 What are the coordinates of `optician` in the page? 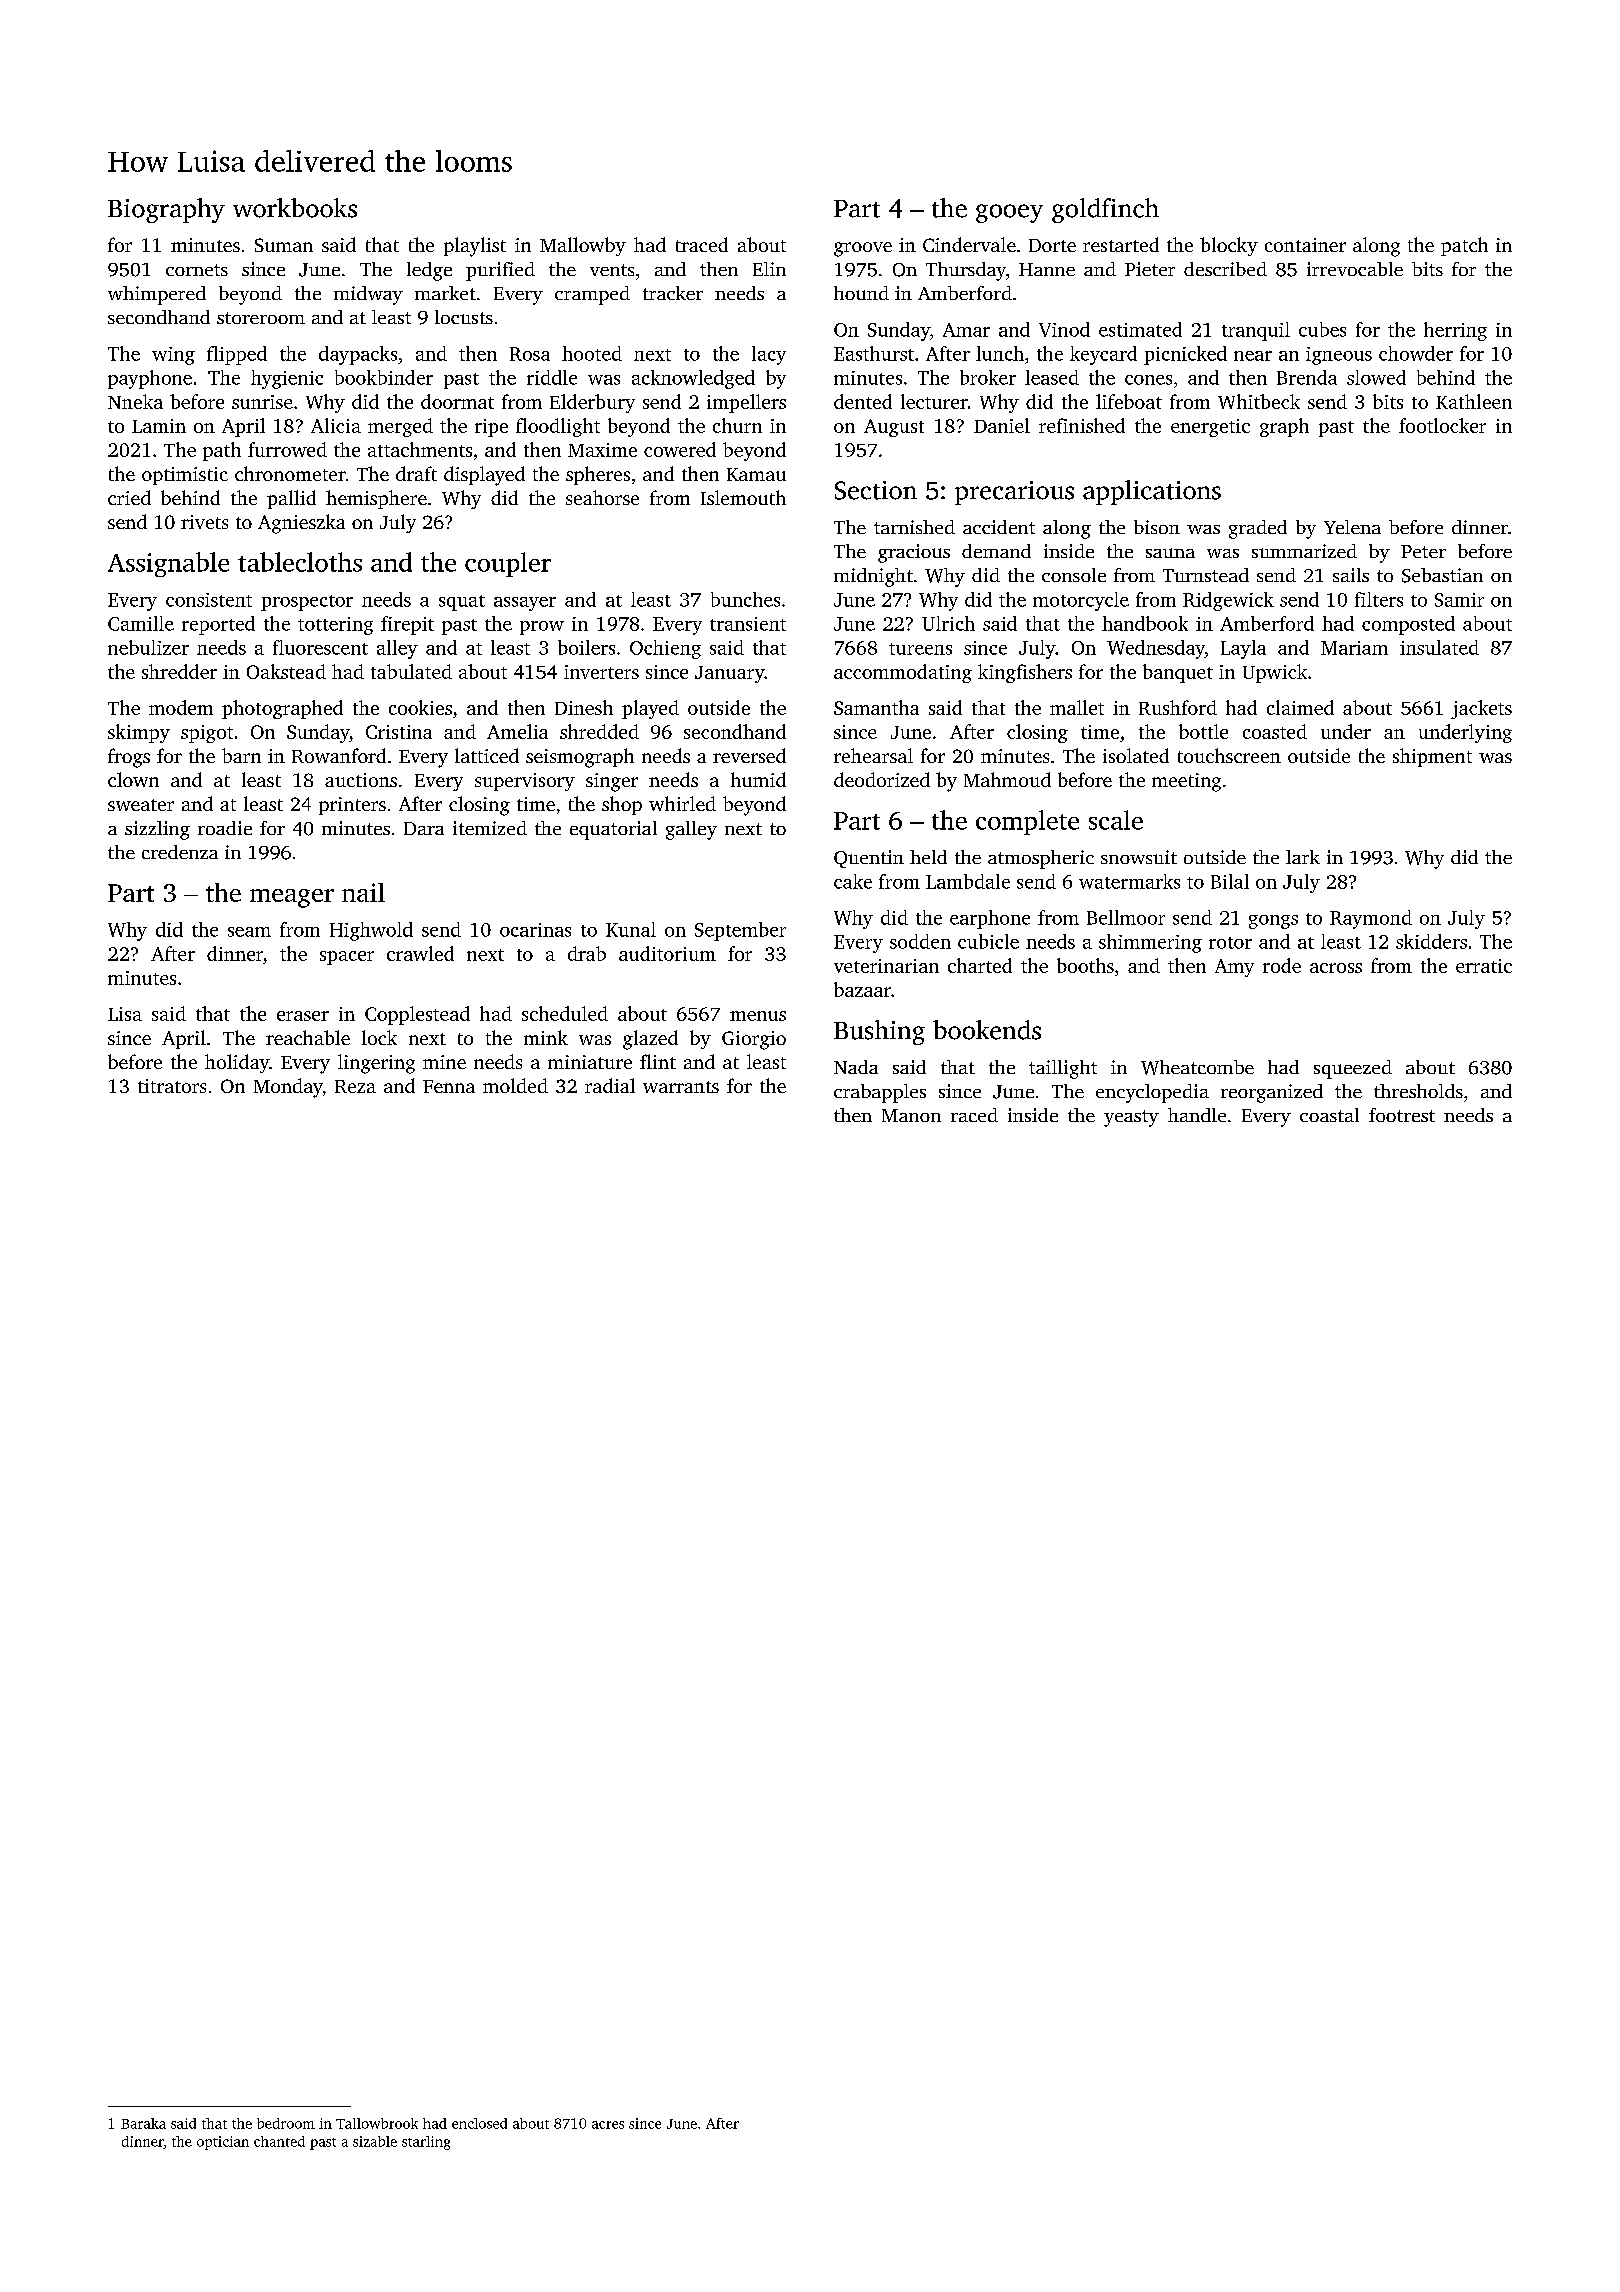 It's located at (223, 2143).
